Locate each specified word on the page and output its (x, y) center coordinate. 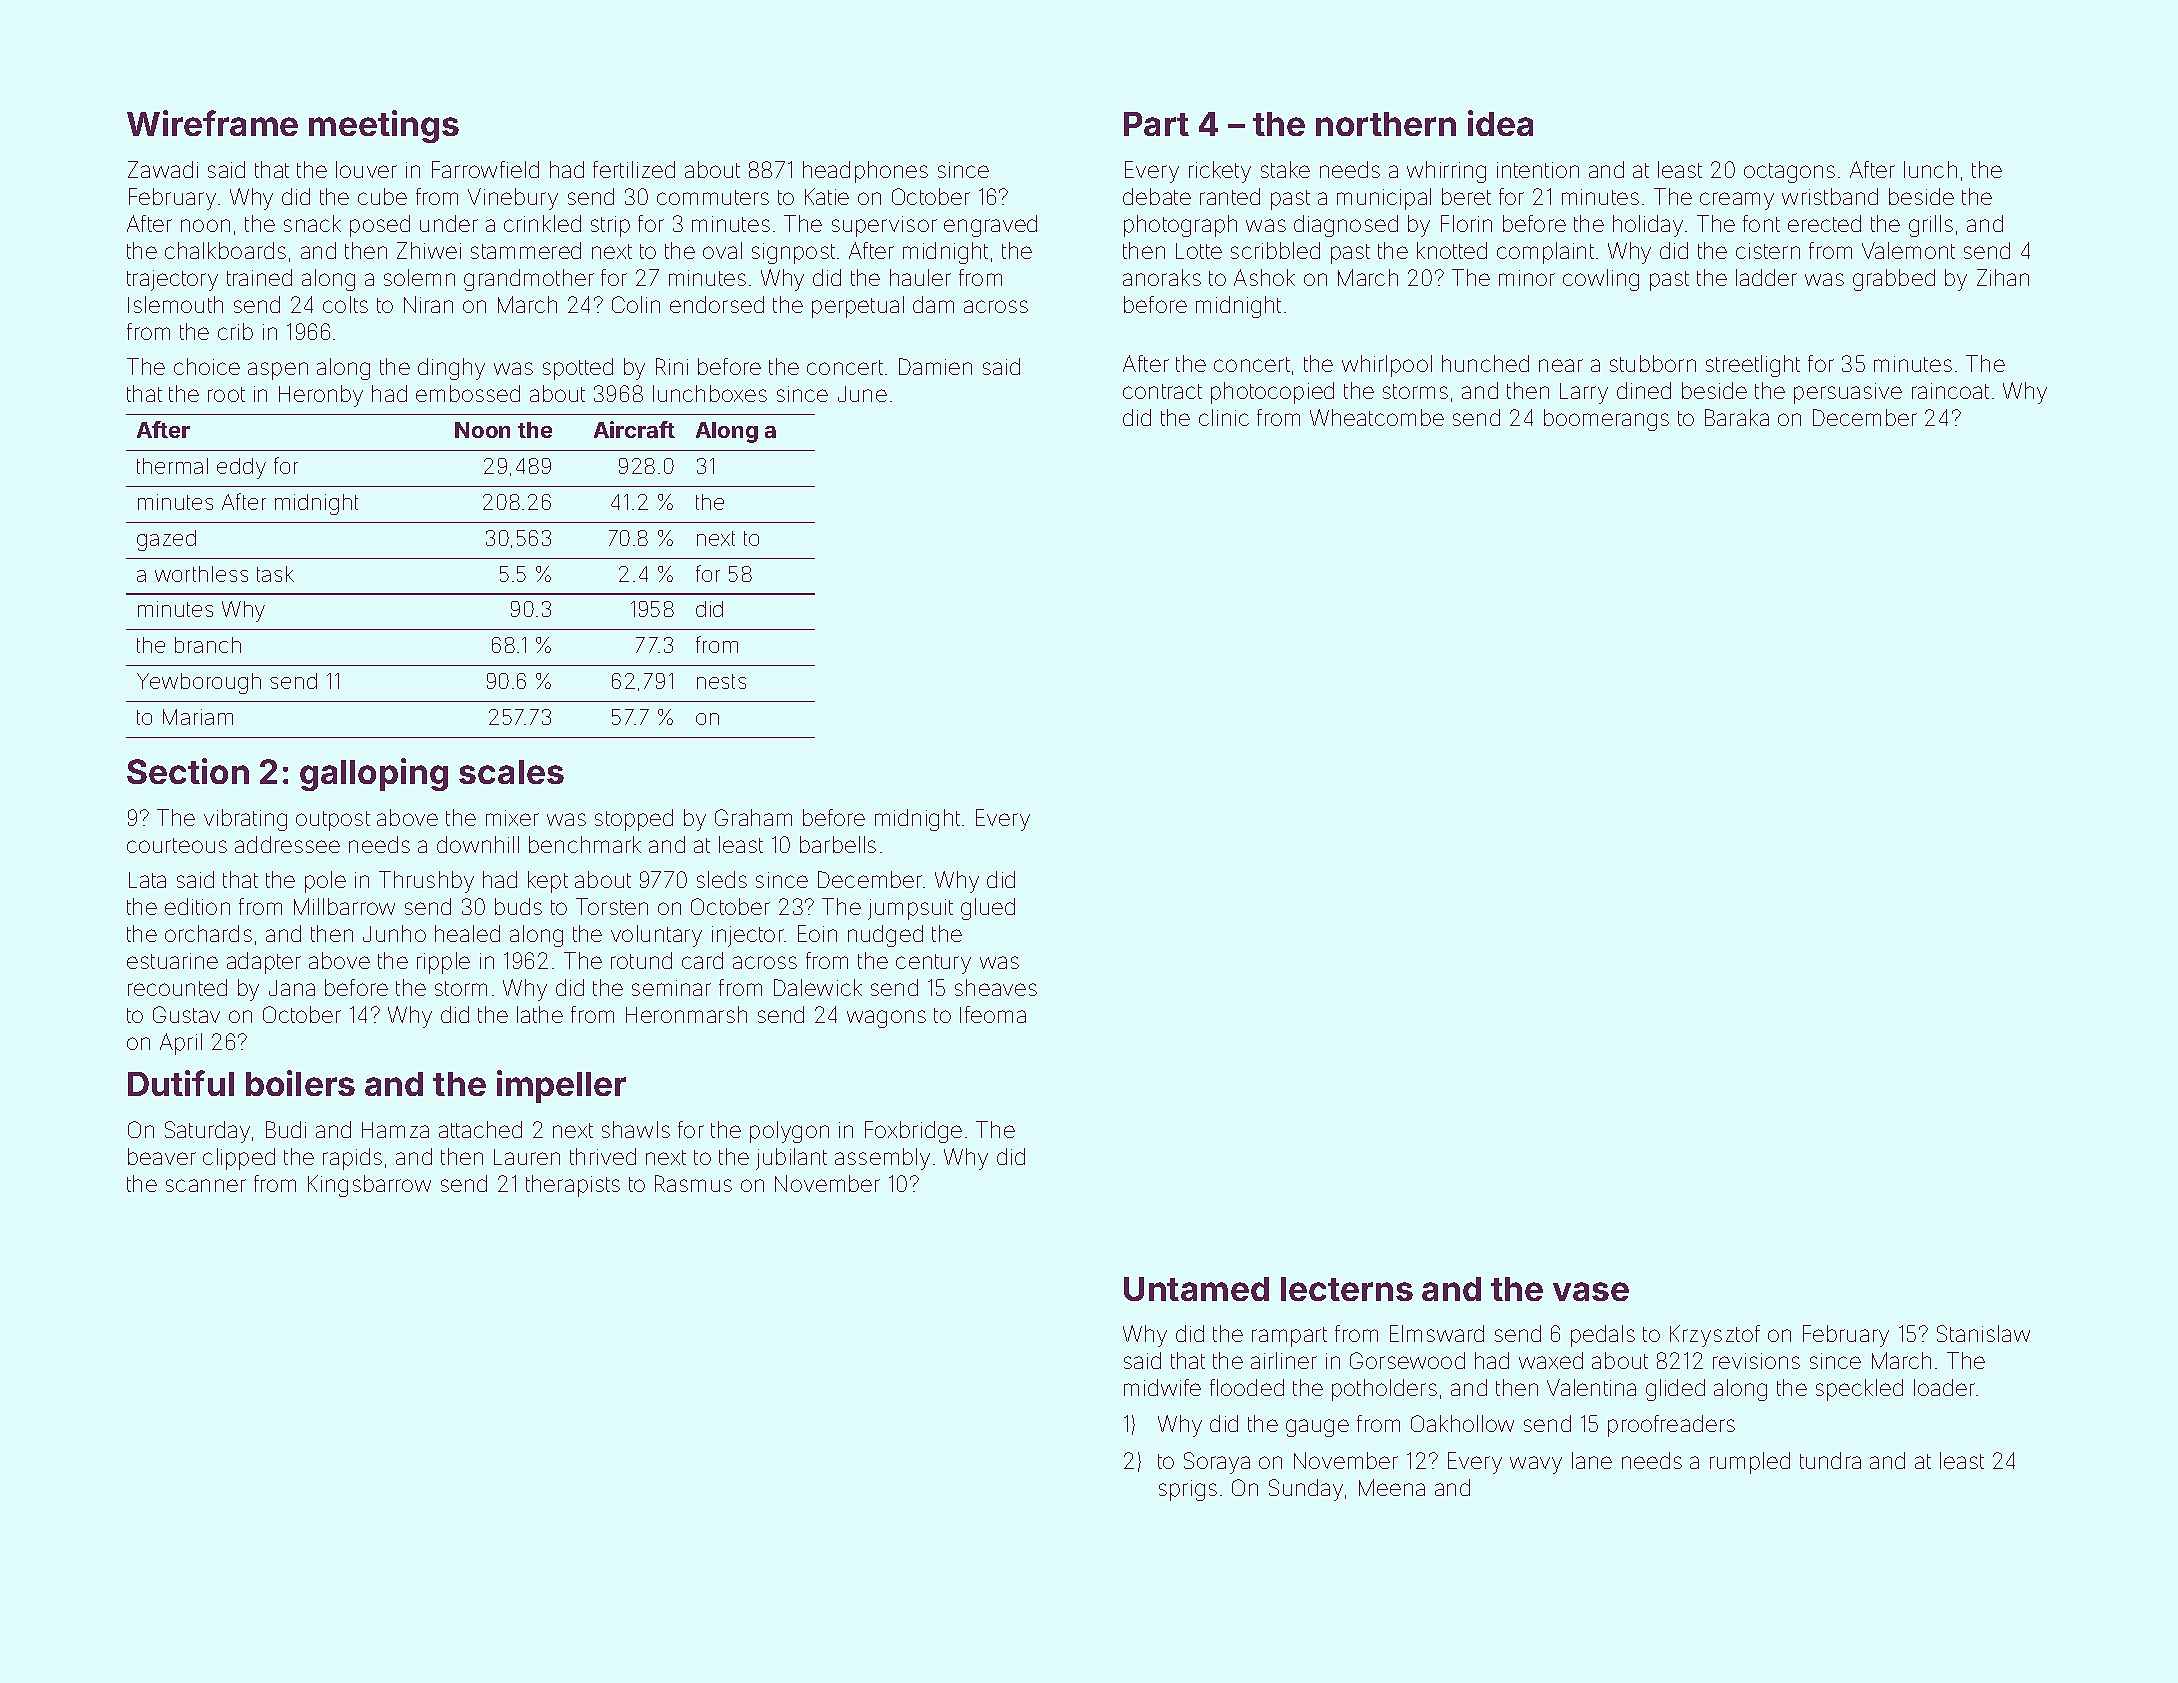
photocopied (1272, 393)
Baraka (1737, 417)
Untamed (1196, 1289)
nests (721, 681)
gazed (166, 540)
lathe (540, 1014)
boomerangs (1606, 420)
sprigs (1188, 1490)
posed (380, 226)
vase (1591, 1291)
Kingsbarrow (369, 1186)
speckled (1859, 1390)
